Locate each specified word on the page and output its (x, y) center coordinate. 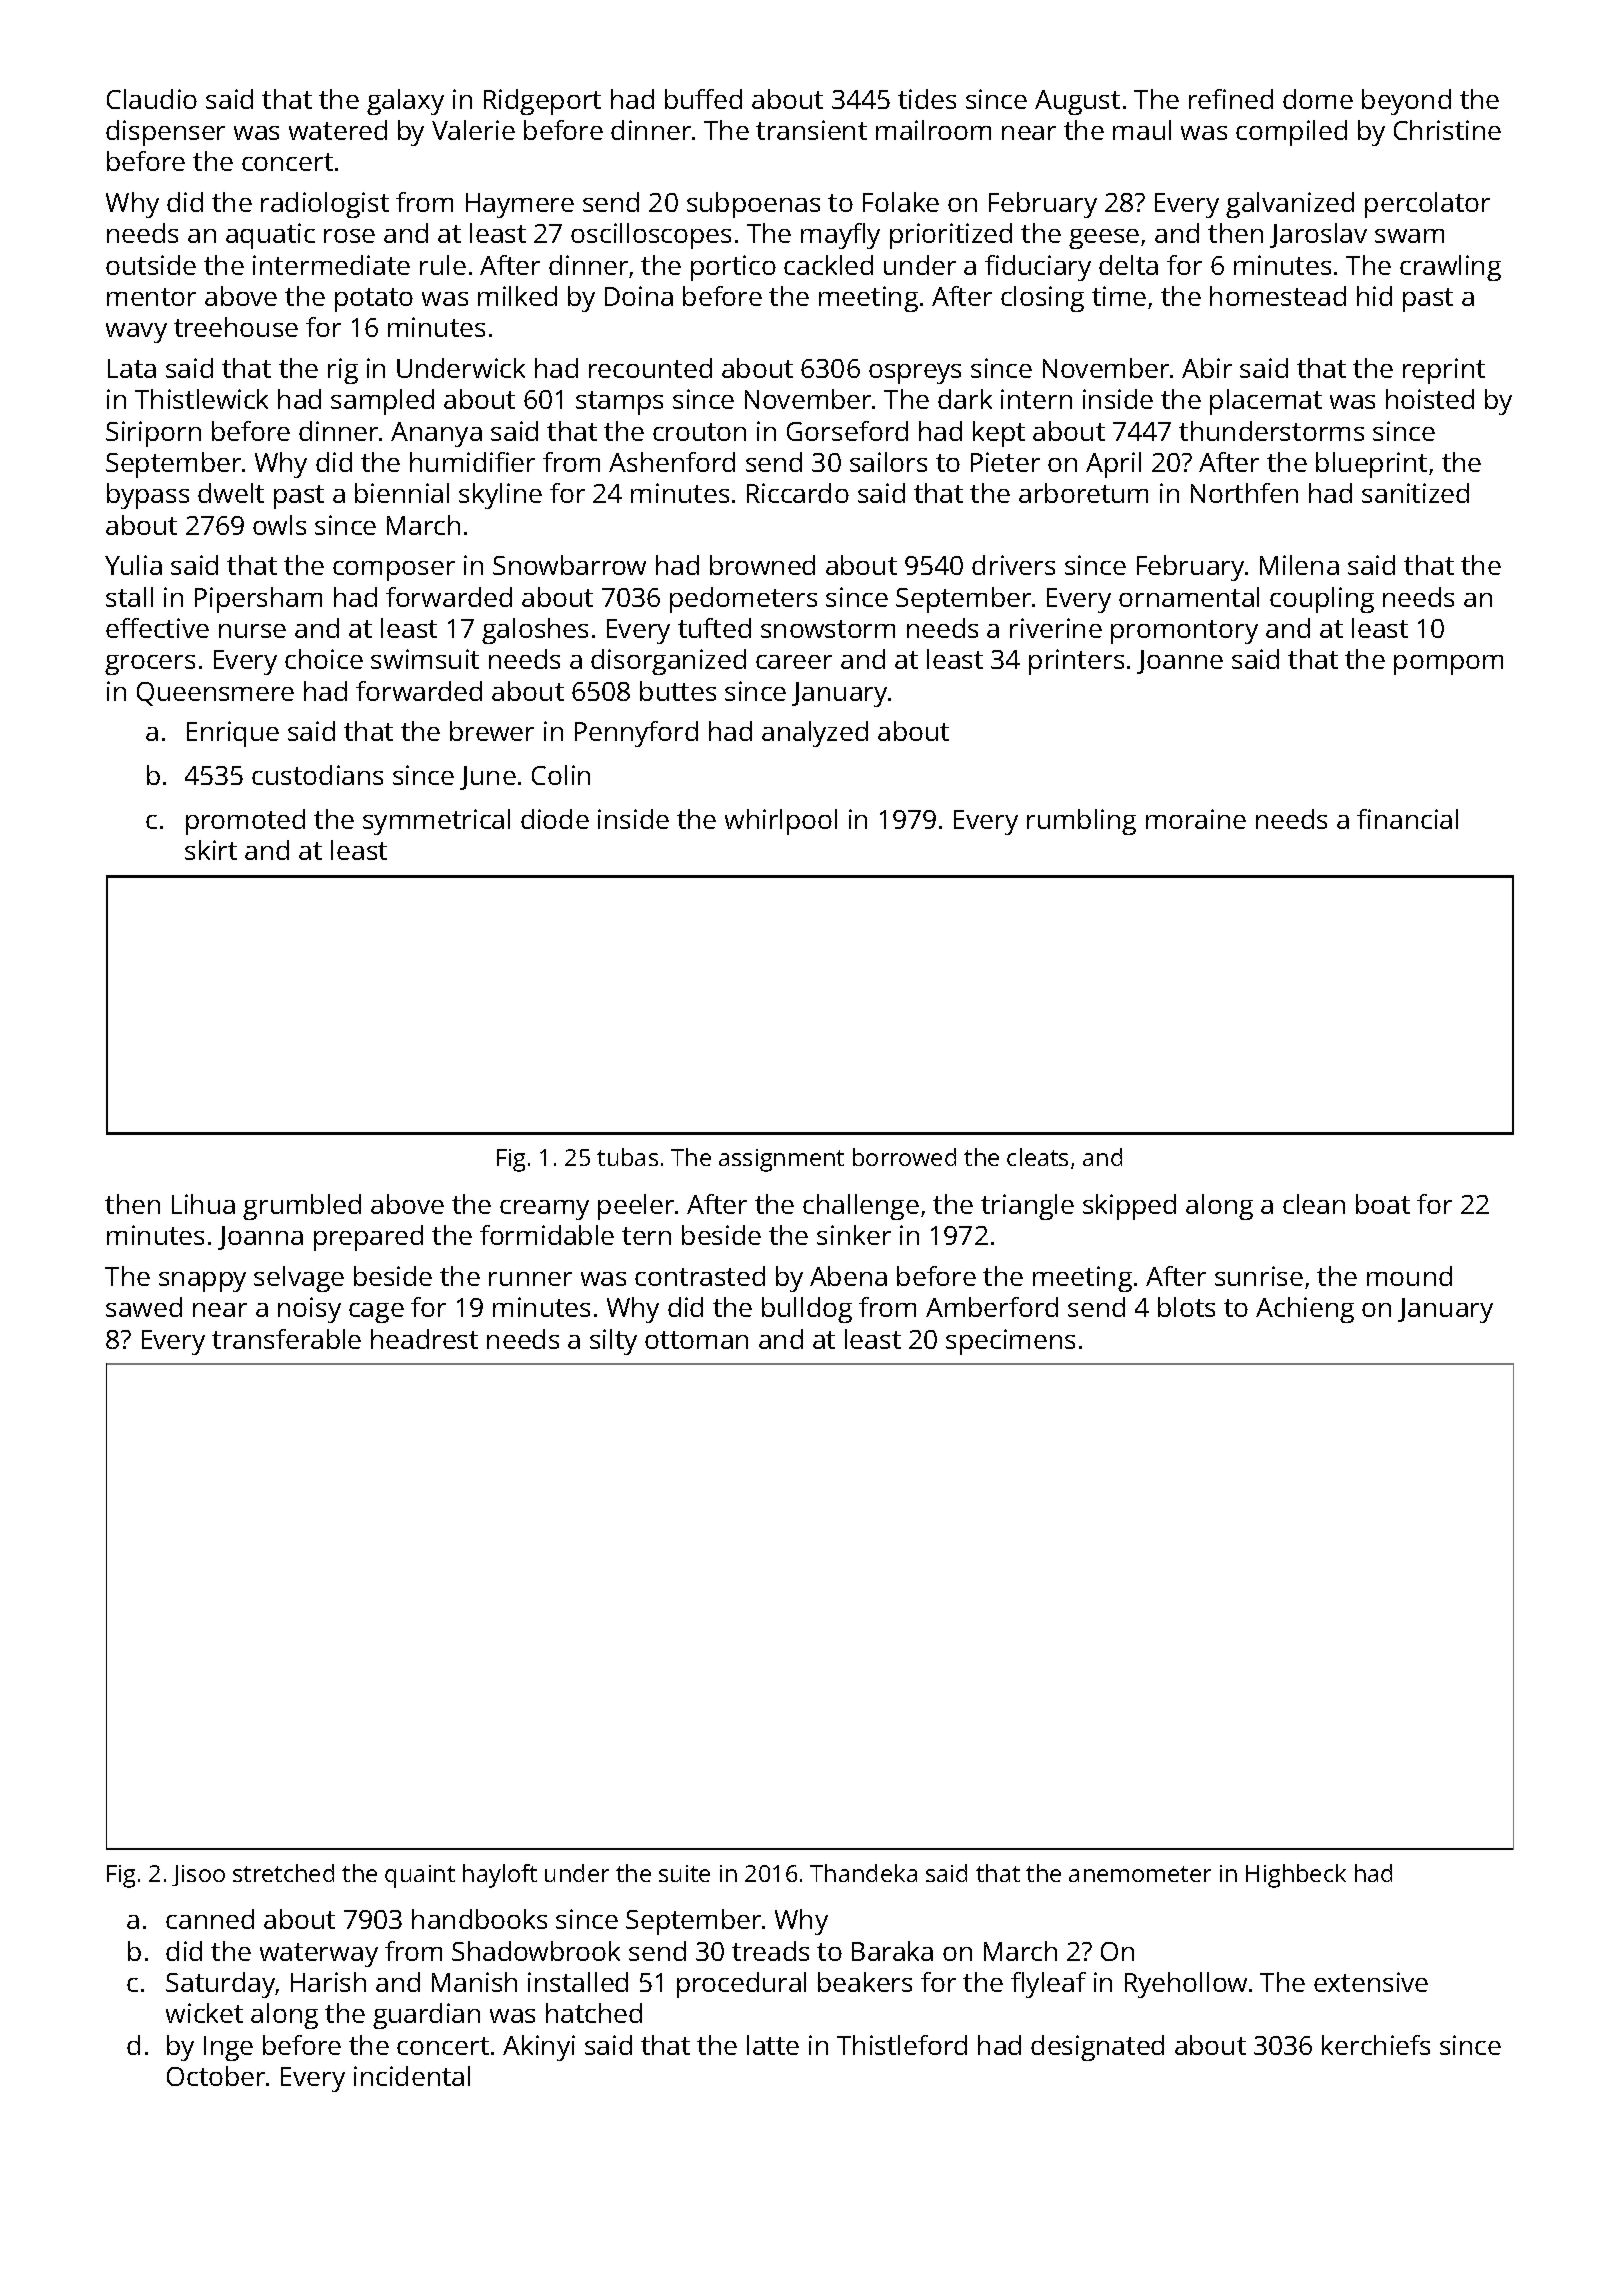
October (217, 2076)
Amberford (992, 1307)
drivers (1013, 565)
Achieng (1305, 1310)
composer (394, 571)
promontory (1184, 632)
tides (927, 99)
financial (1407, 819)
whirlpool (781, 822)
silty (613, 1342)
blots (1186, 1307)
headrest (424, 1339)
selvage (299, 1279)
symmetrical (436, 822)
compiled (1291, 133)
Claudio (152, 99)
